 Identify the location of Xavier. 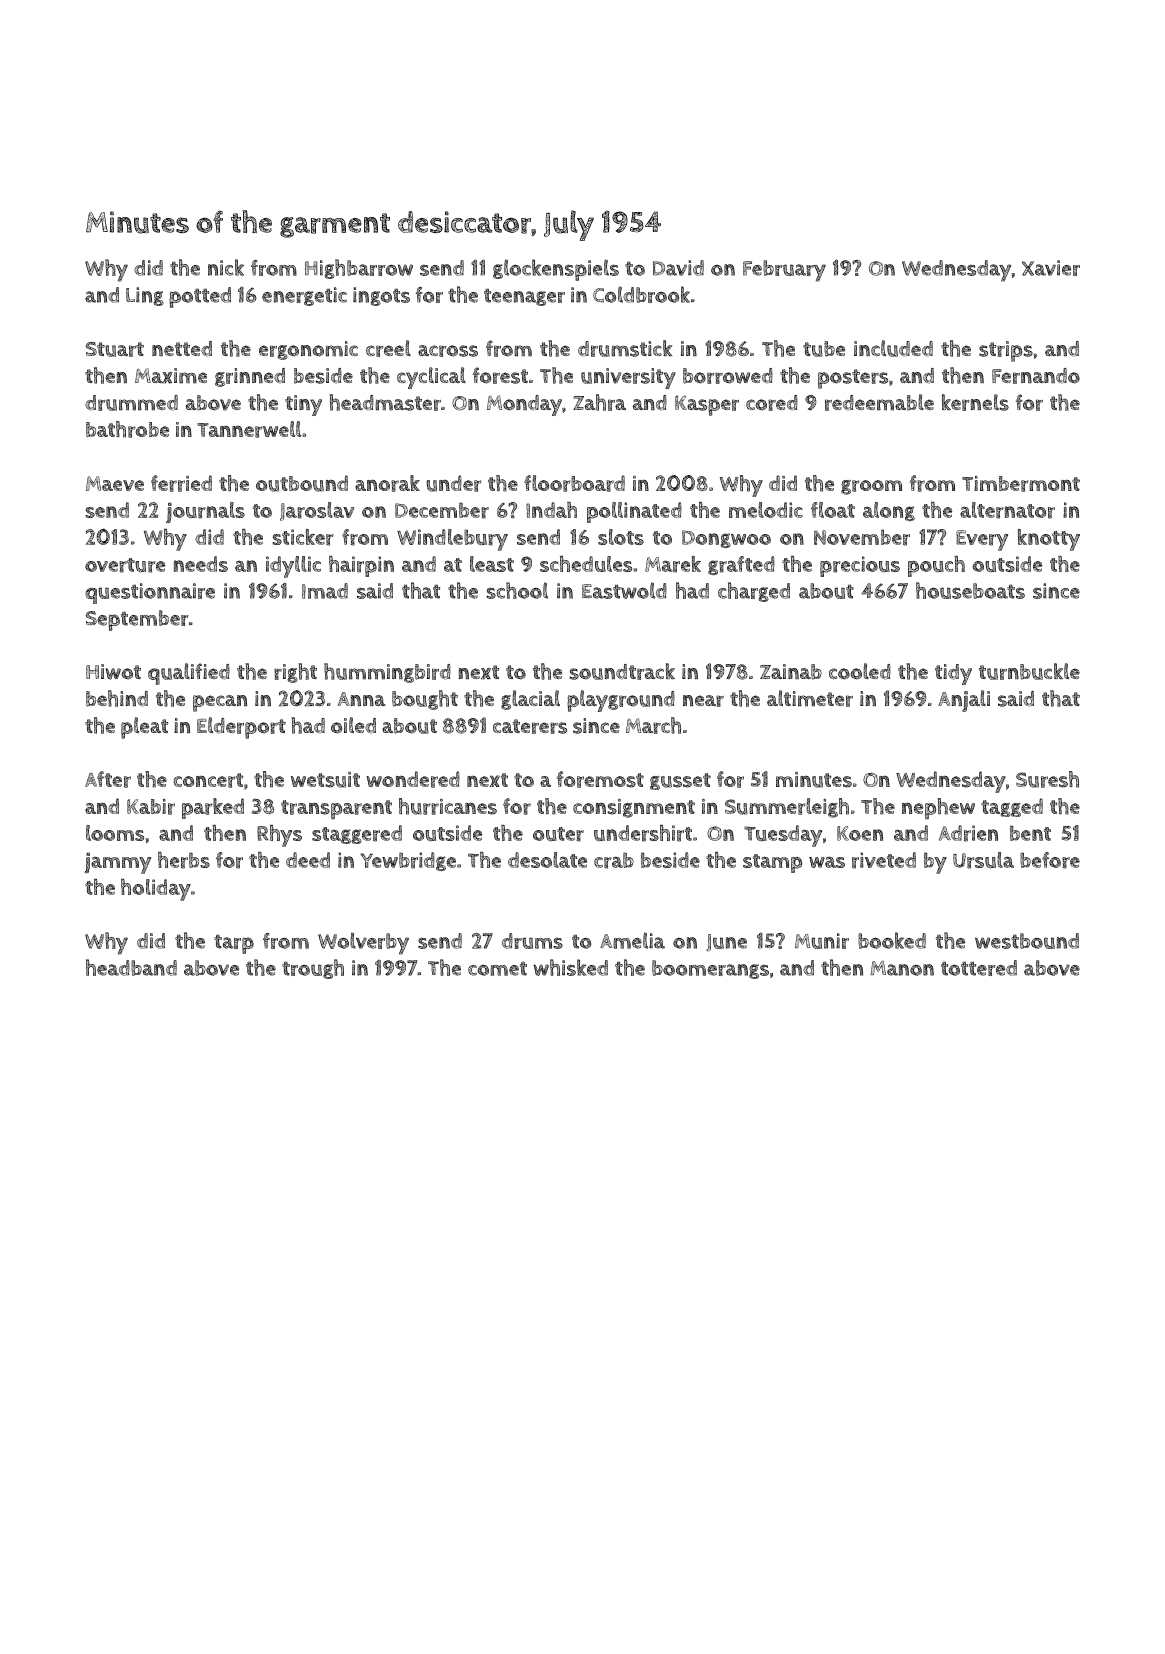
(1051, 268).
